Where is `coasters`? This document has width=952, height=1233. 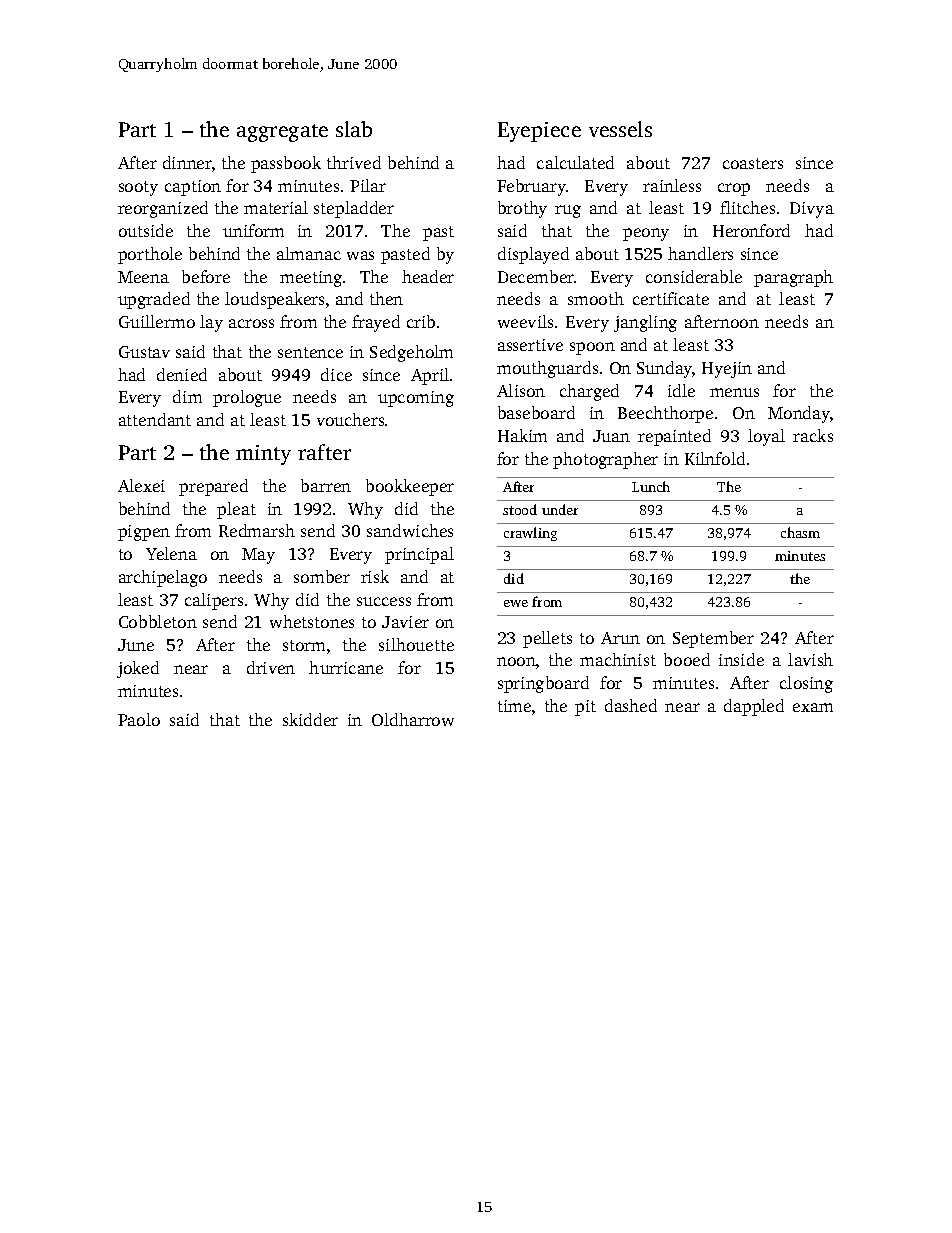
coasters is located at coordinates (753, 163).
